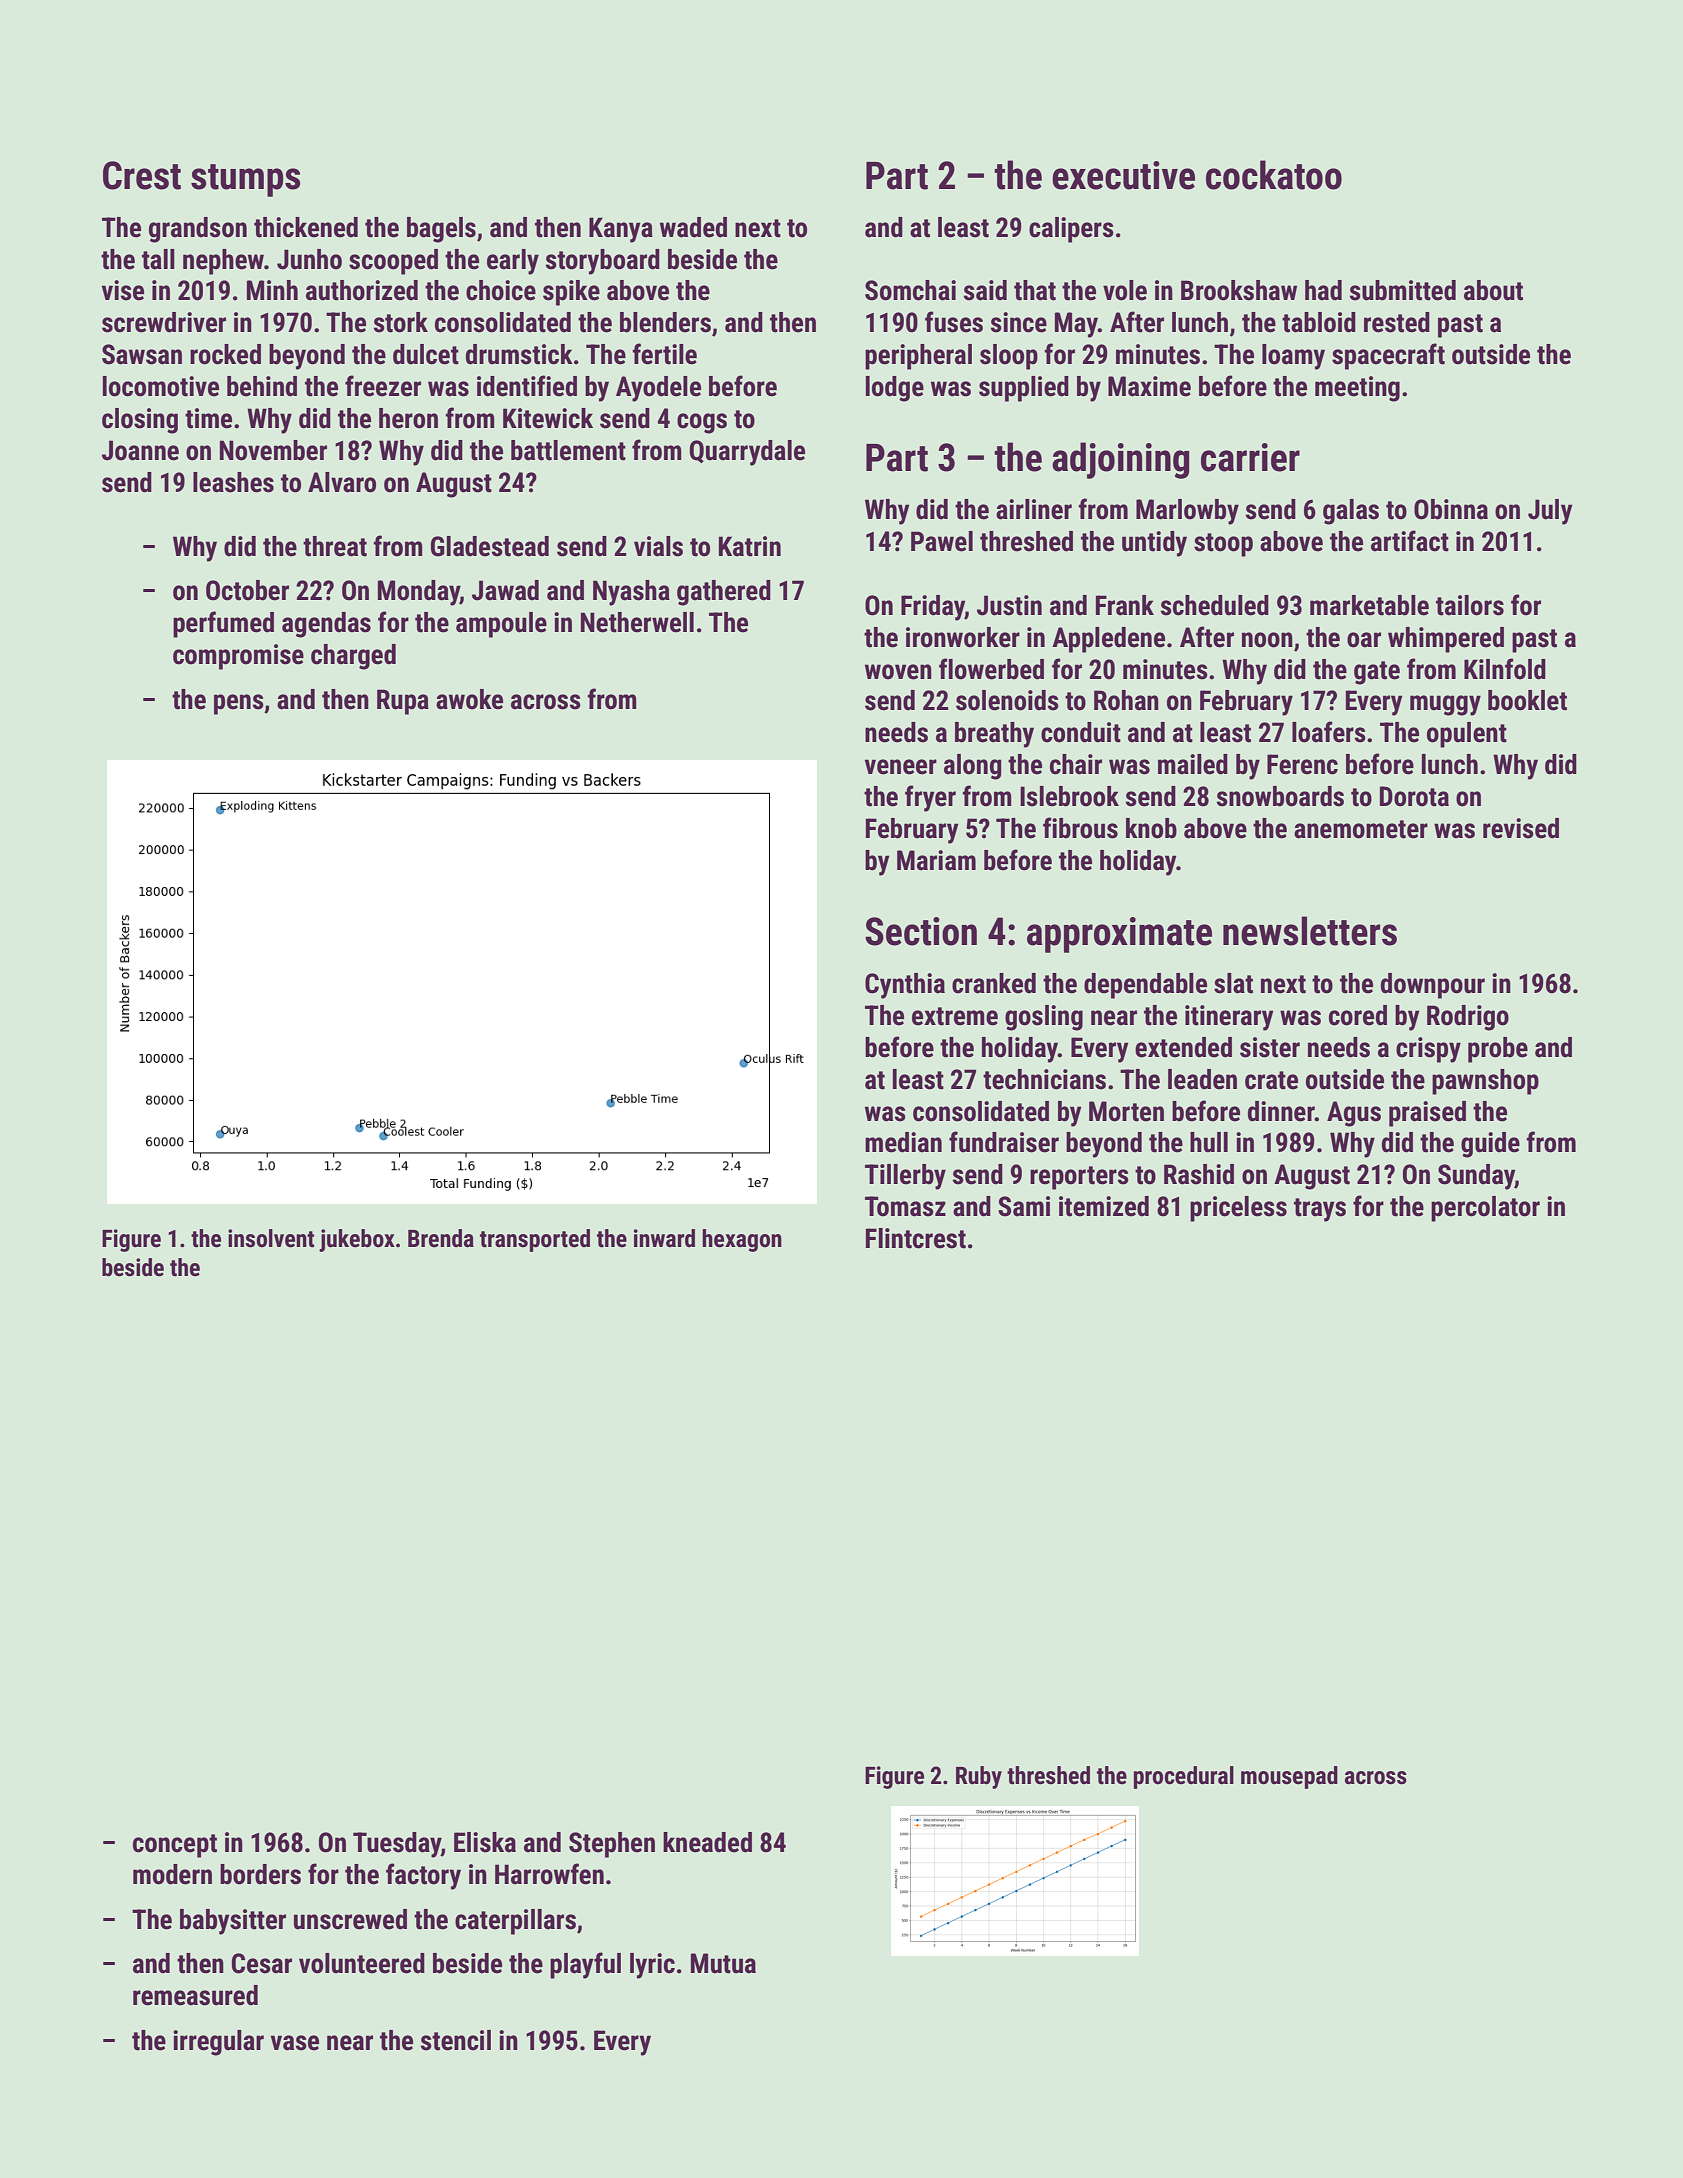  What do you see at coordinates (903, 1142) in the screenshot?
I see `median` at bounding box center [903, 1142].
